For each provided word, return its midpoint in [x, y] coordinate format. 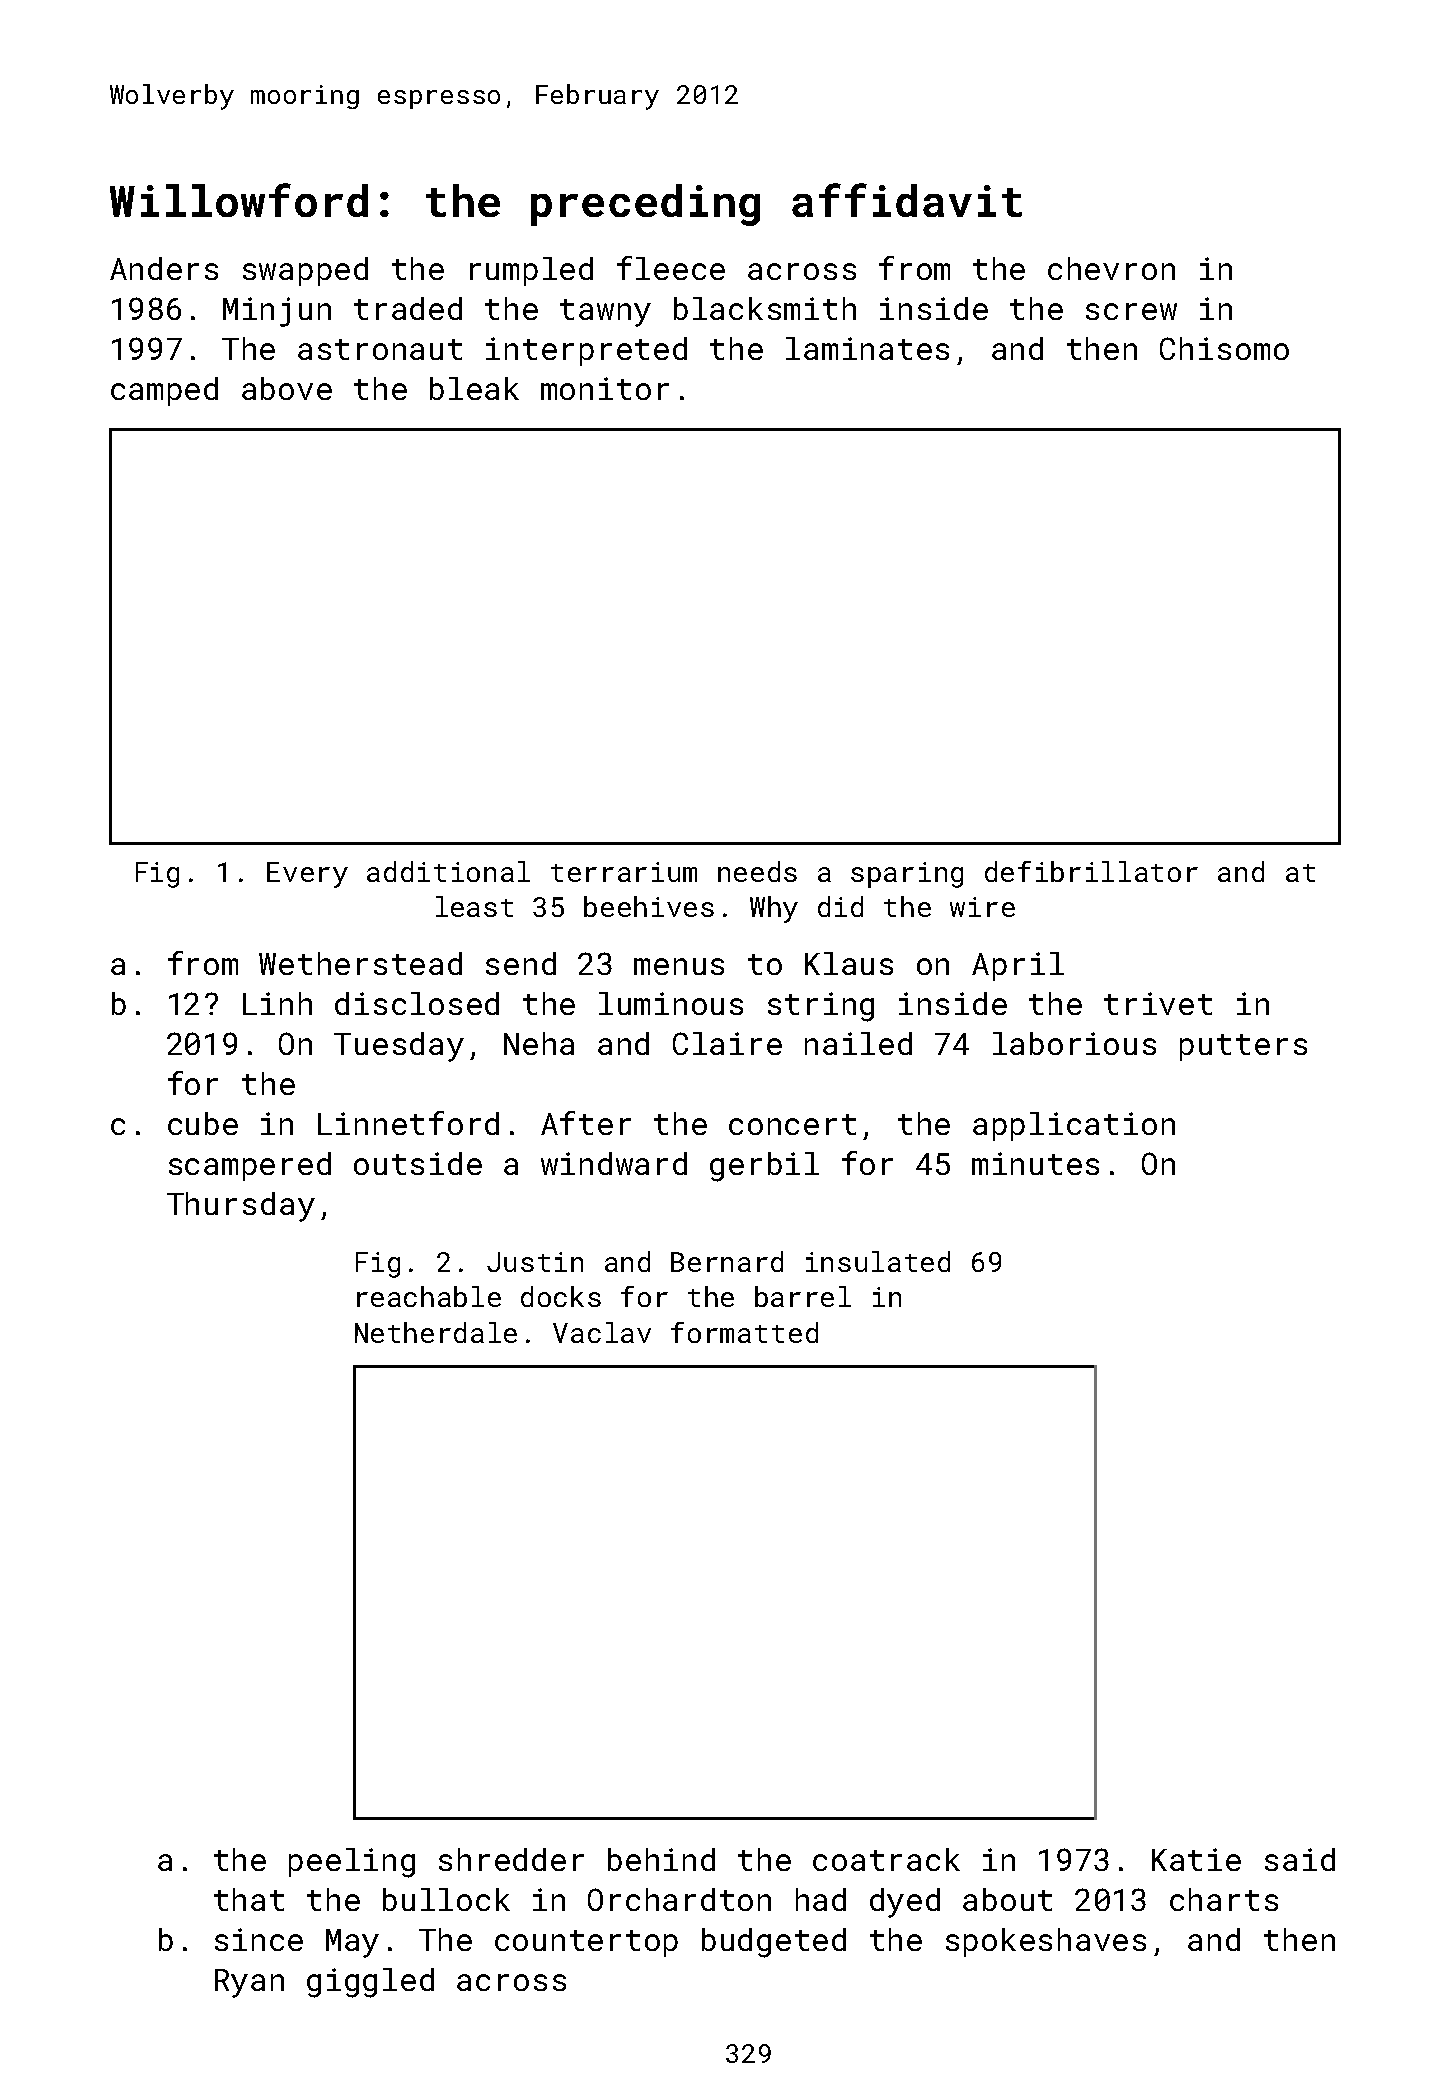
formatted [744, 1332]
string [821, 1007]
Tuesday [399, 1047]
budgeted [774, 1943]
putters [1243, 1047]
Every [307, 875]
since [259, 1939]
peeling [352, 1863]
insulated [878, 1261]
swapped [305, 271]
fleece [671, 268]
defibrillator [1091, 871]
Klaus [849, 963]
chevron [1111, 268]
